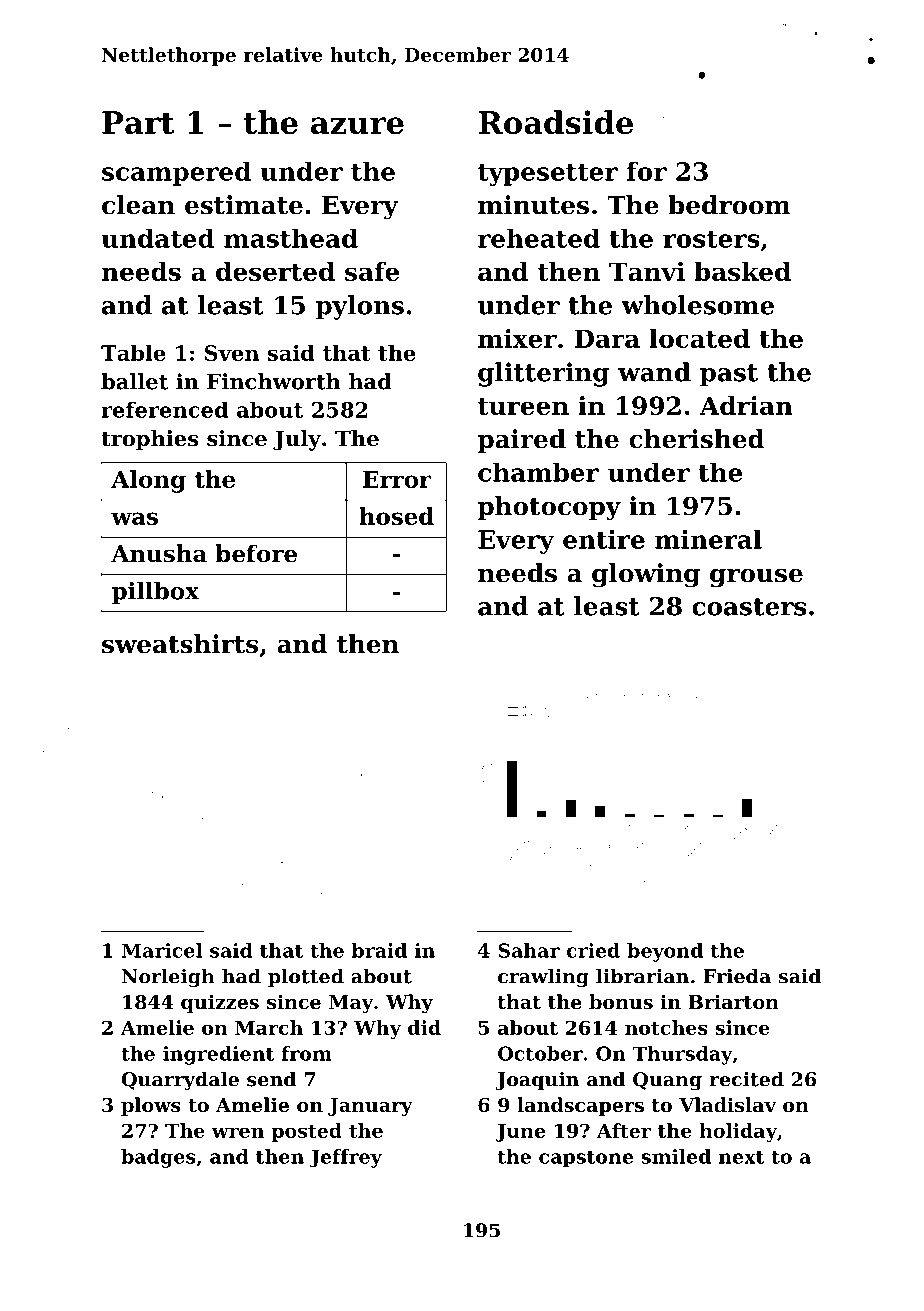  What do you see at coordinates (729, 205) in the screenshot?
I see `bedroom` at bounding box center [729, 205].
